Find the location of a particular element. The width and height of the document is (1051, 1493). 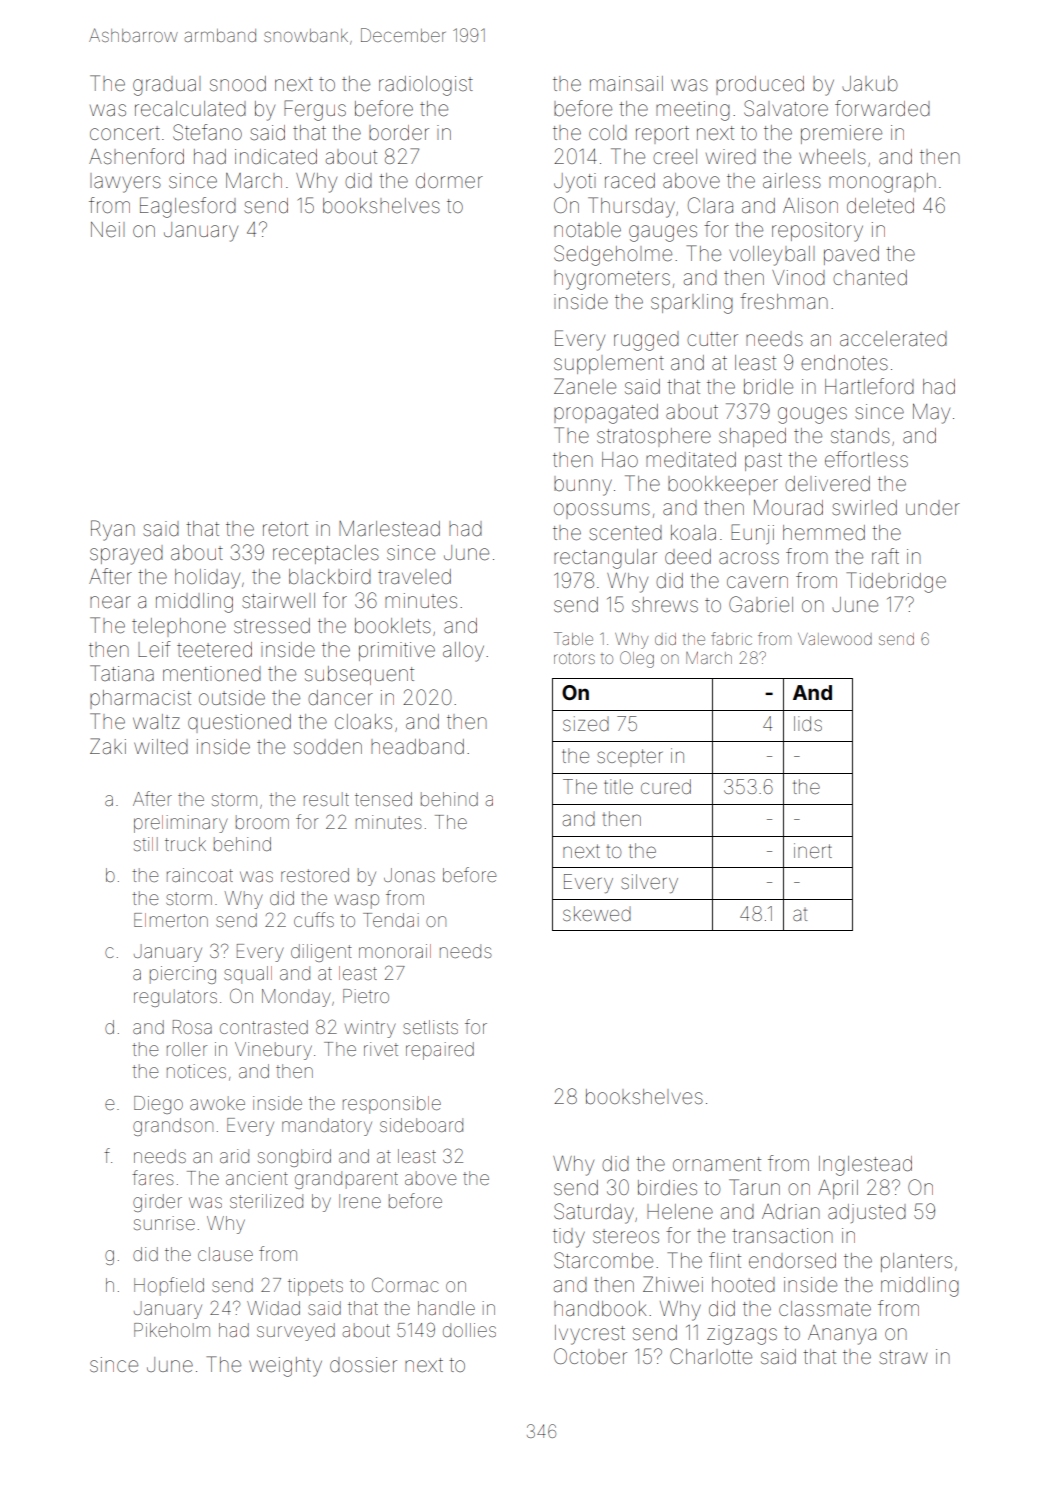

Ryan is located at coordinates (113, 530).
